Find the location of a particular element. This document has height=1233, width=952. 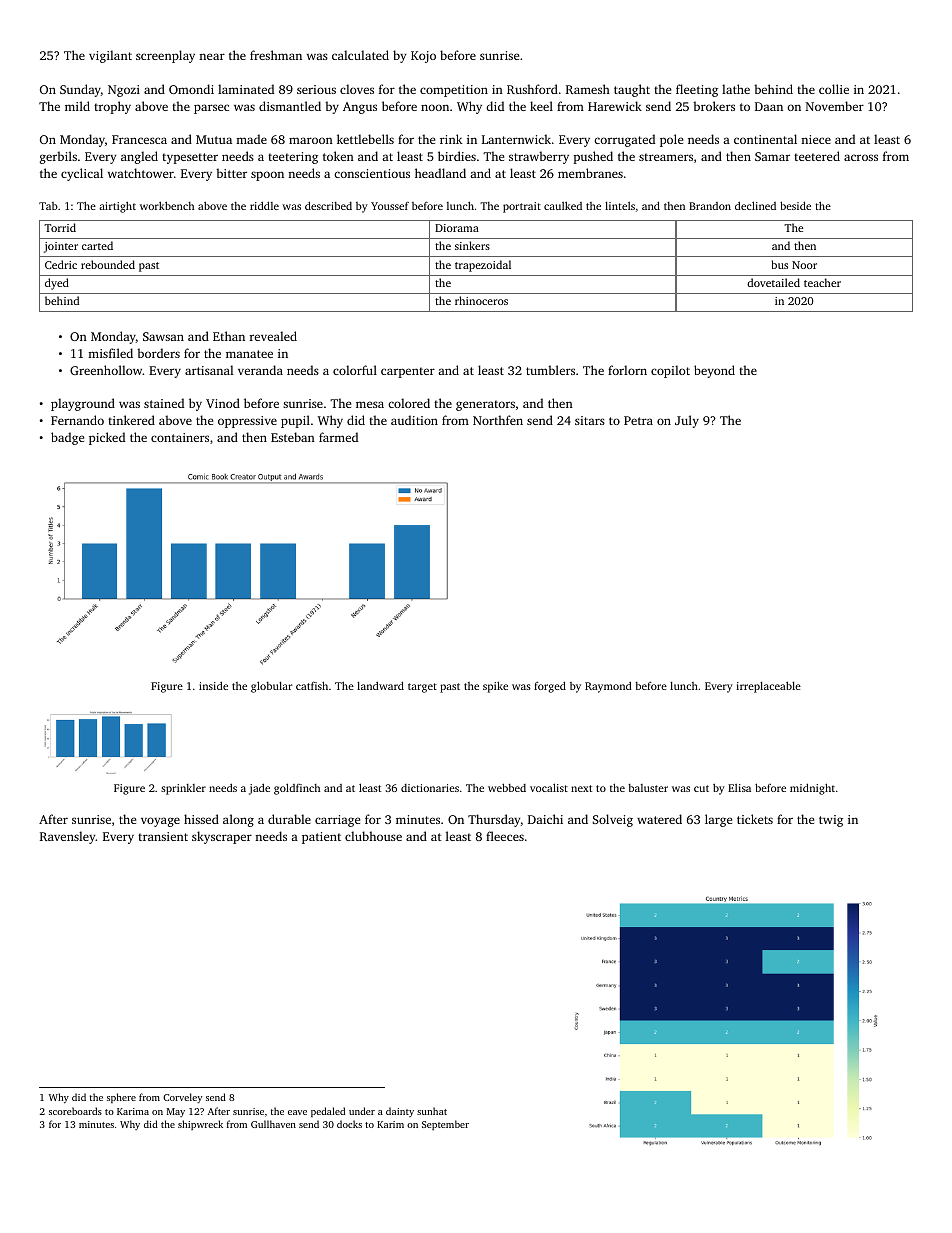

sphere is located at coordinates (121, 1098).
